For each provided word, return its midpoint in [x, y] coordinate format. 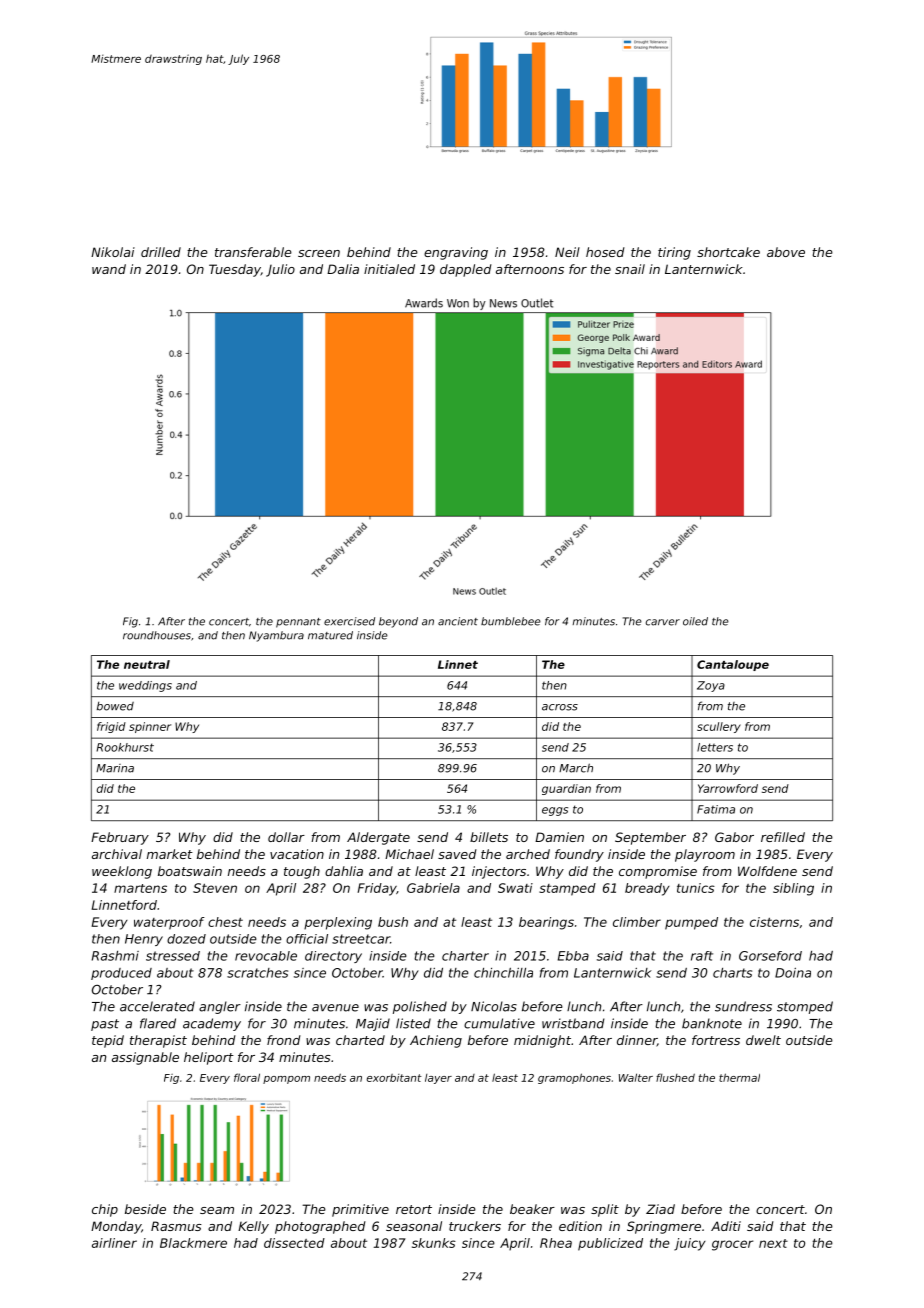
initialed [389, 269]
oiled [695, 621]
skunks [434, 1243]
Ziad [660, 1209]
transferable [253, 252]
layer [438, 1079]
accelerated [157, 1006]
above [786, 252]
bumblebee [511, 621]
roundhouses [157, 635]
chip [105, 1210]
